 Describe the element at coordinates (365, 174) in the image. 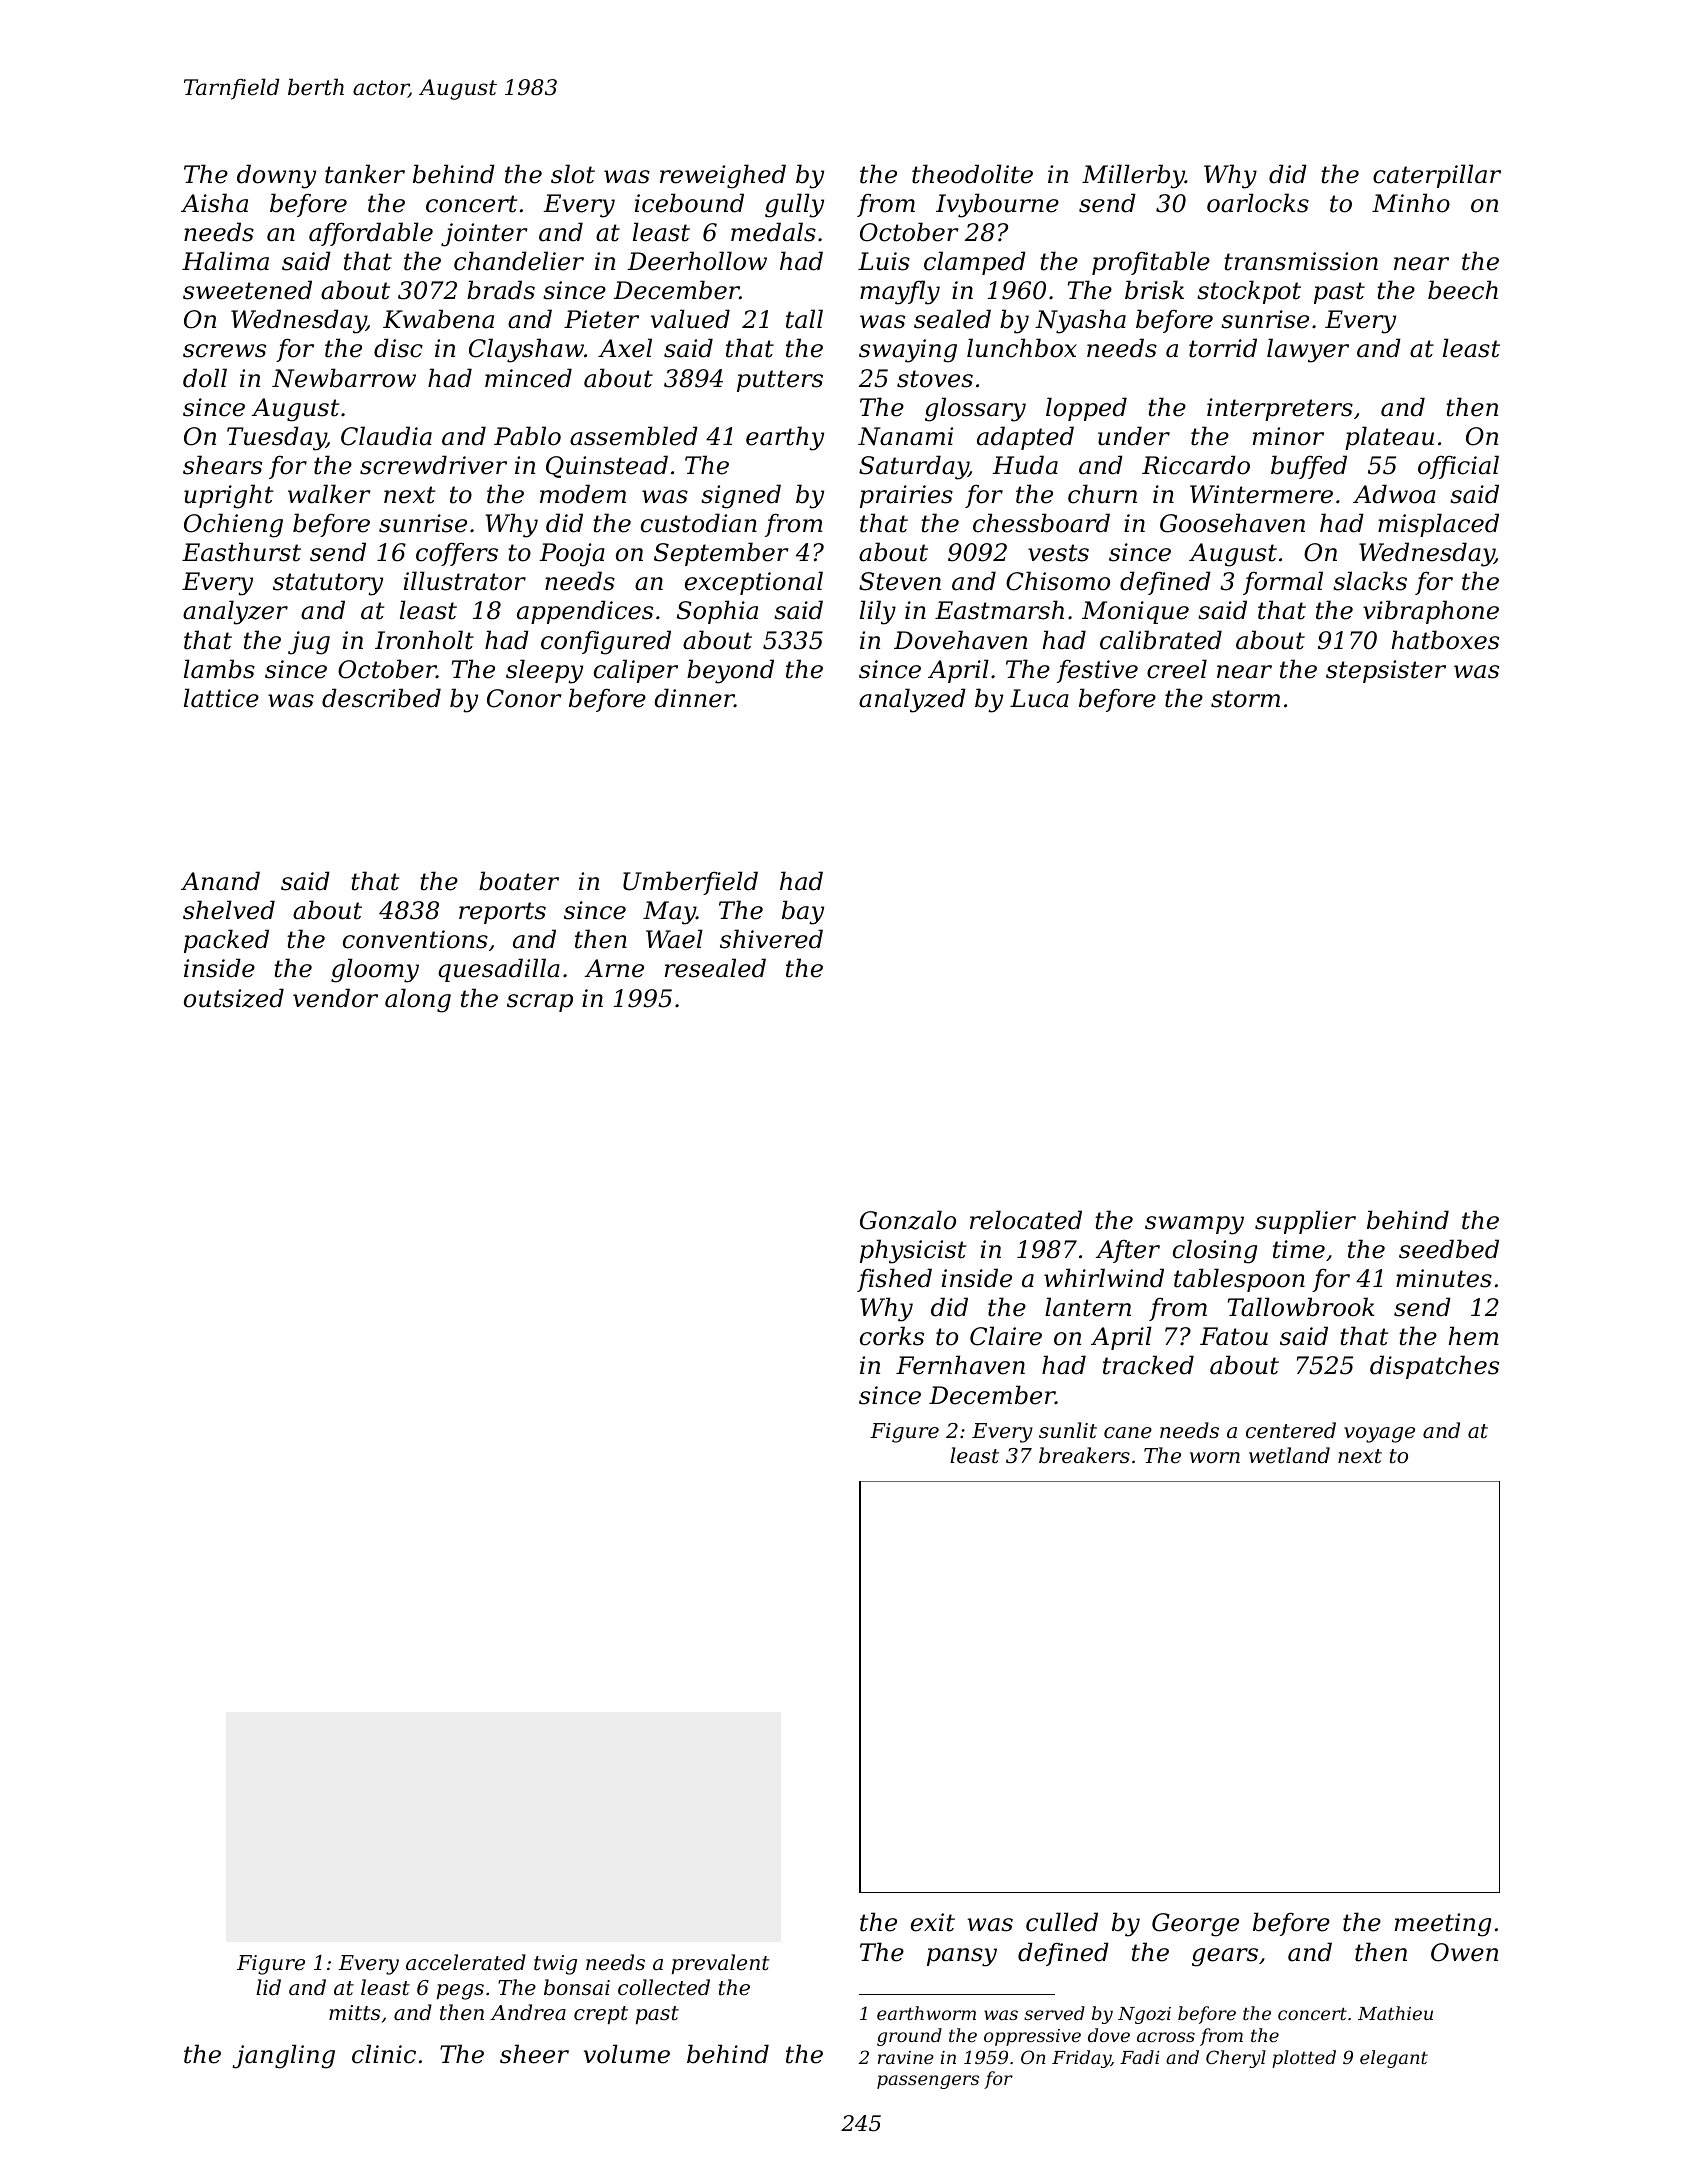

I see `tanker` at that location.
